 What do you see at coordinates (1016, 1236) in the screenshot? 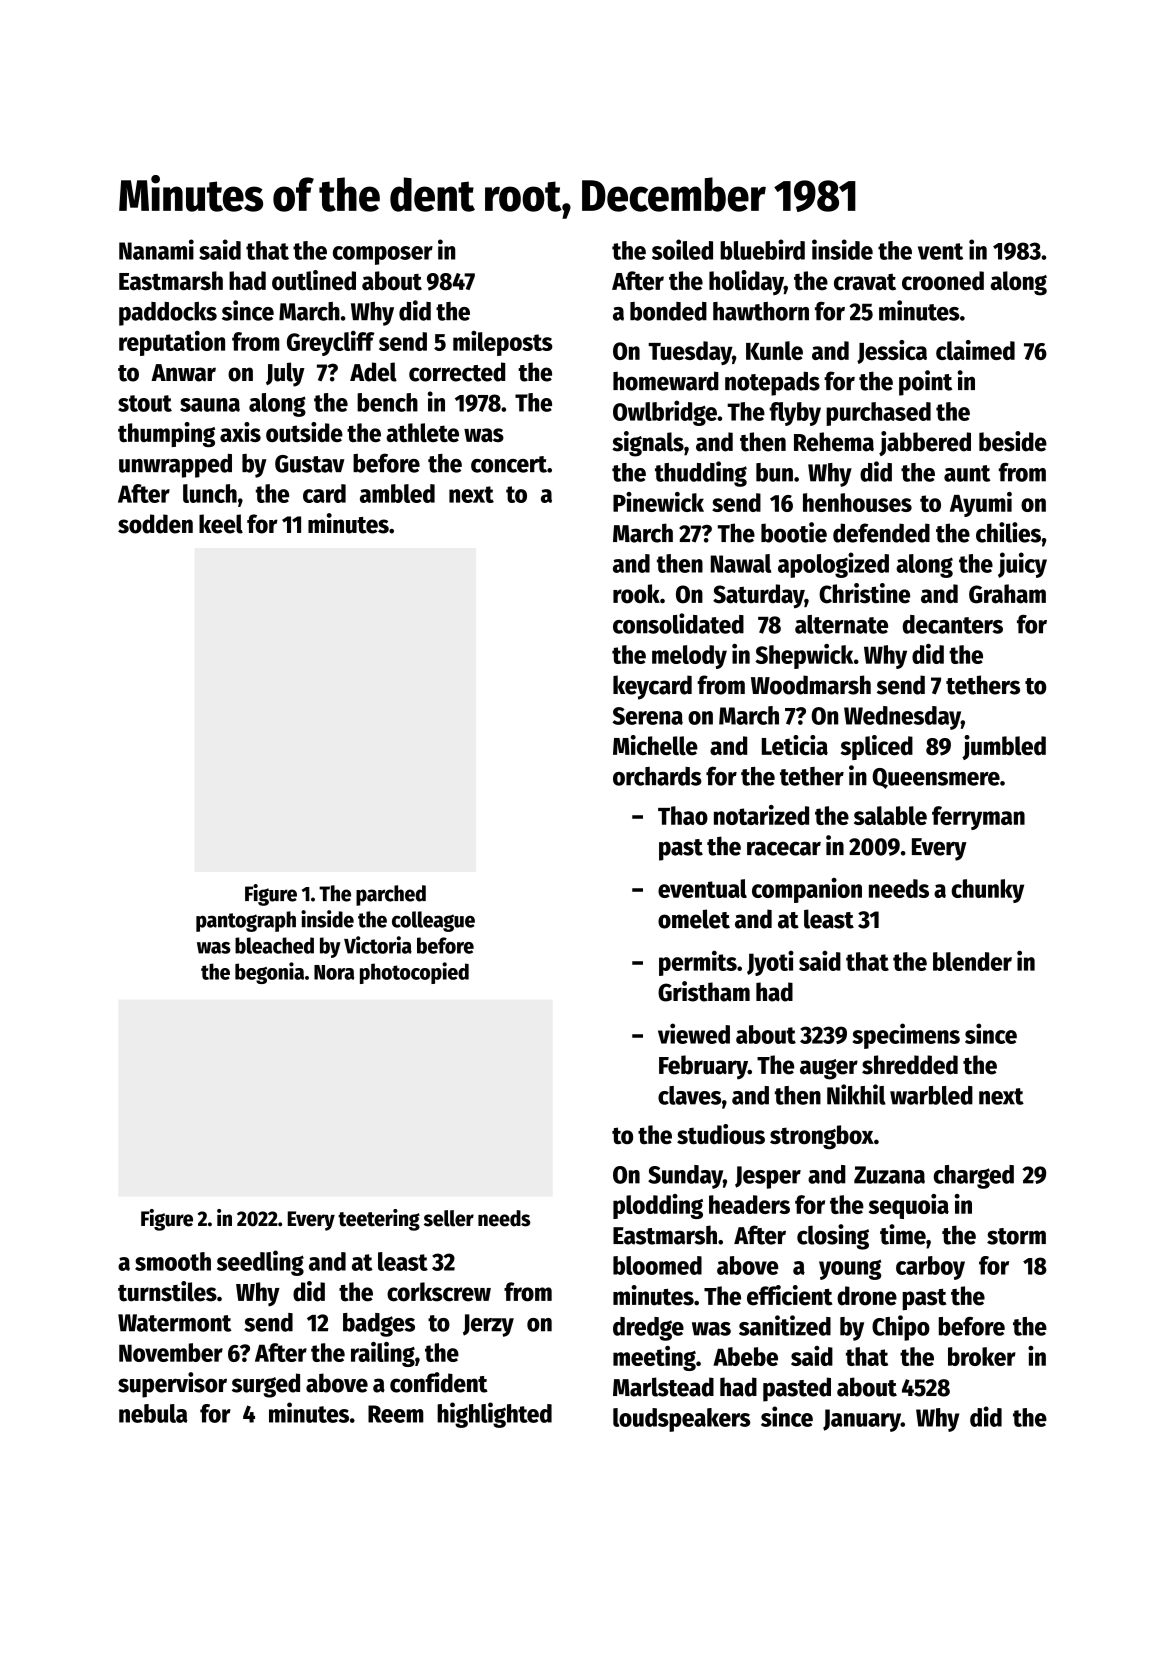
I see `storm` at bounding box center [1016, 1236].
